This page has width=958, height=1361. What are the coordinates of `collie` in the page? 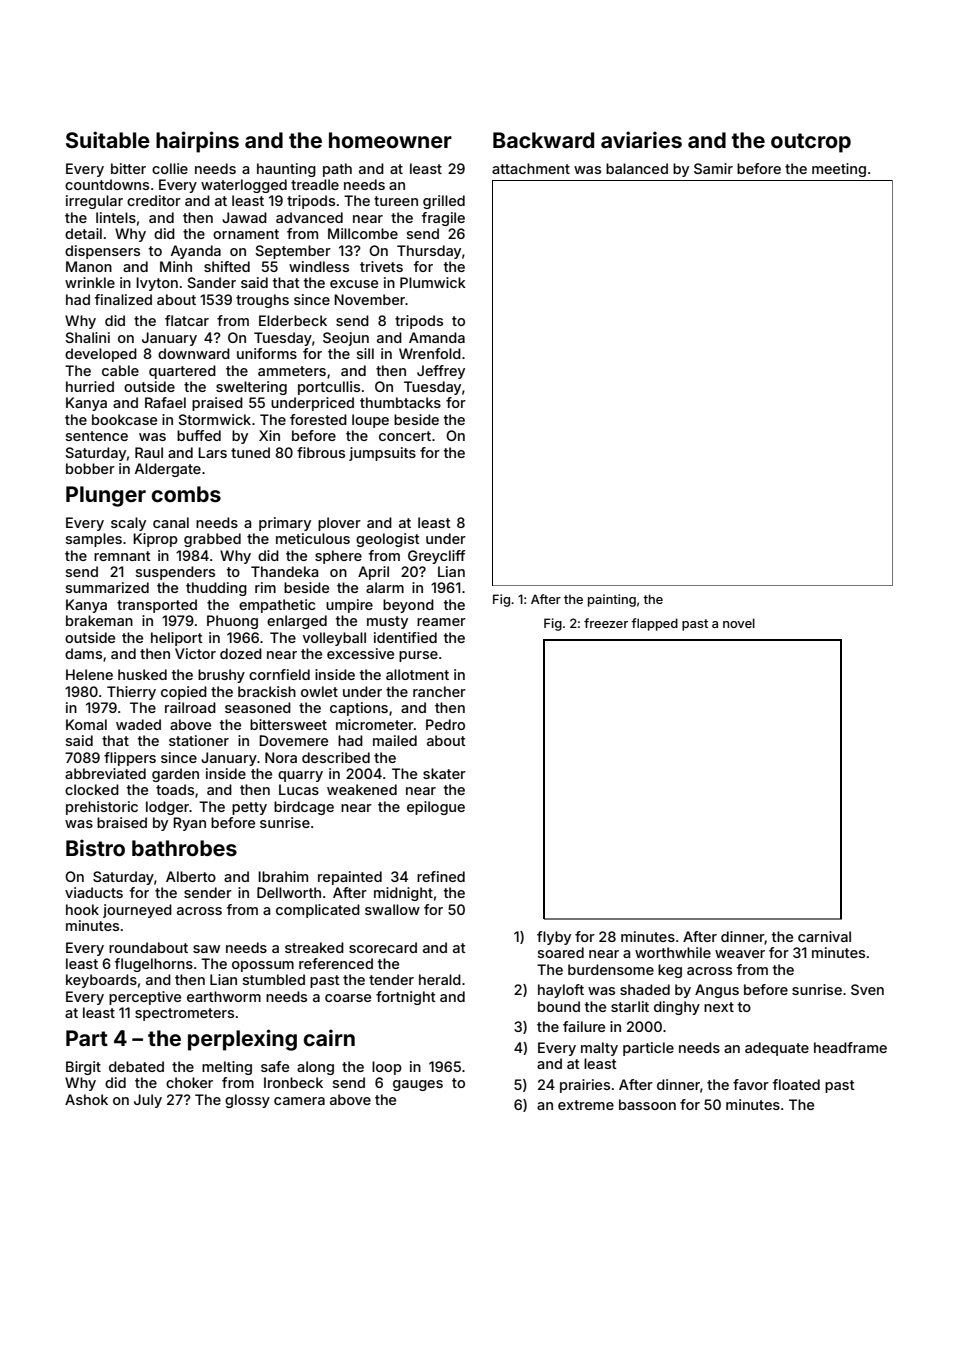 It's located at (170, 168).
